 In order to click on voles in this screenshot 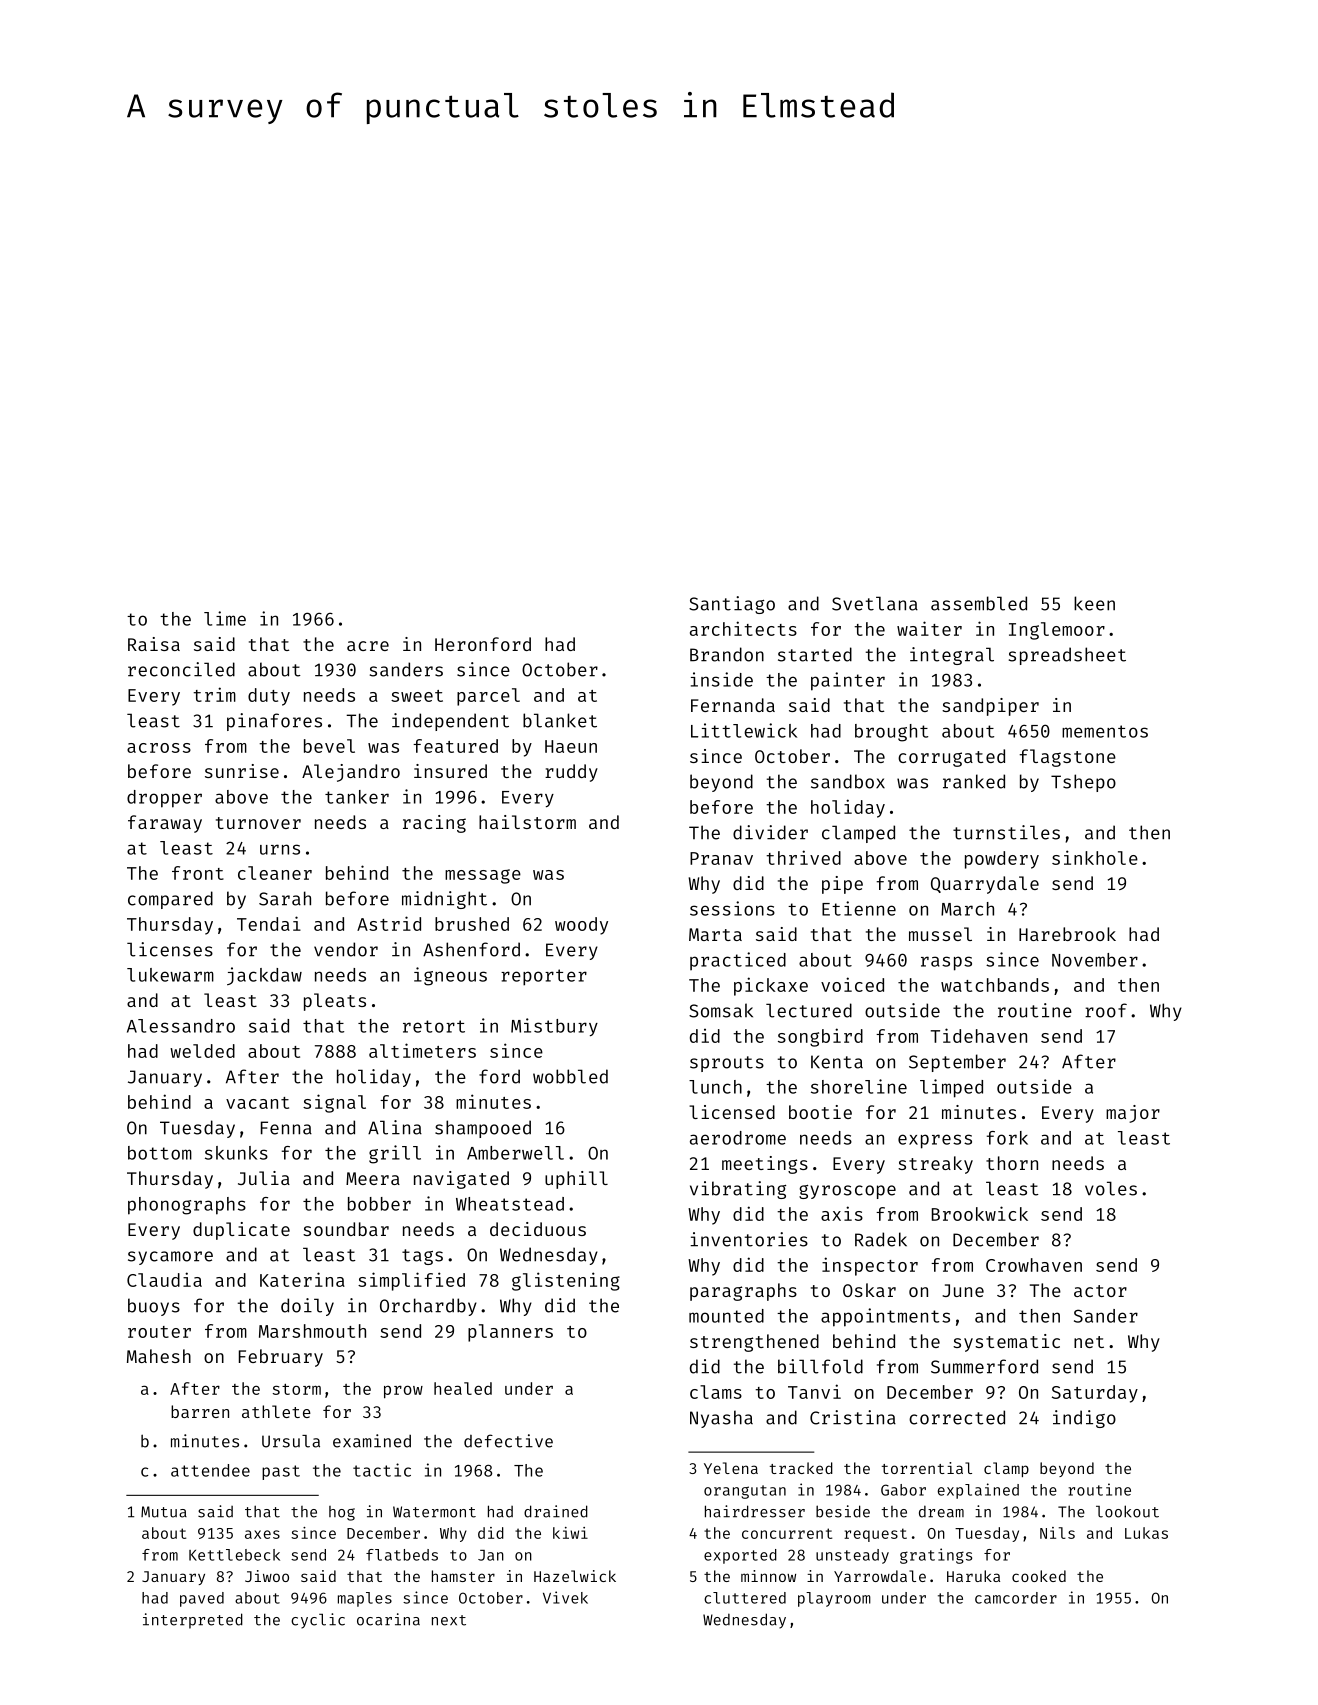, I will do `click(1111, 1188)`.
